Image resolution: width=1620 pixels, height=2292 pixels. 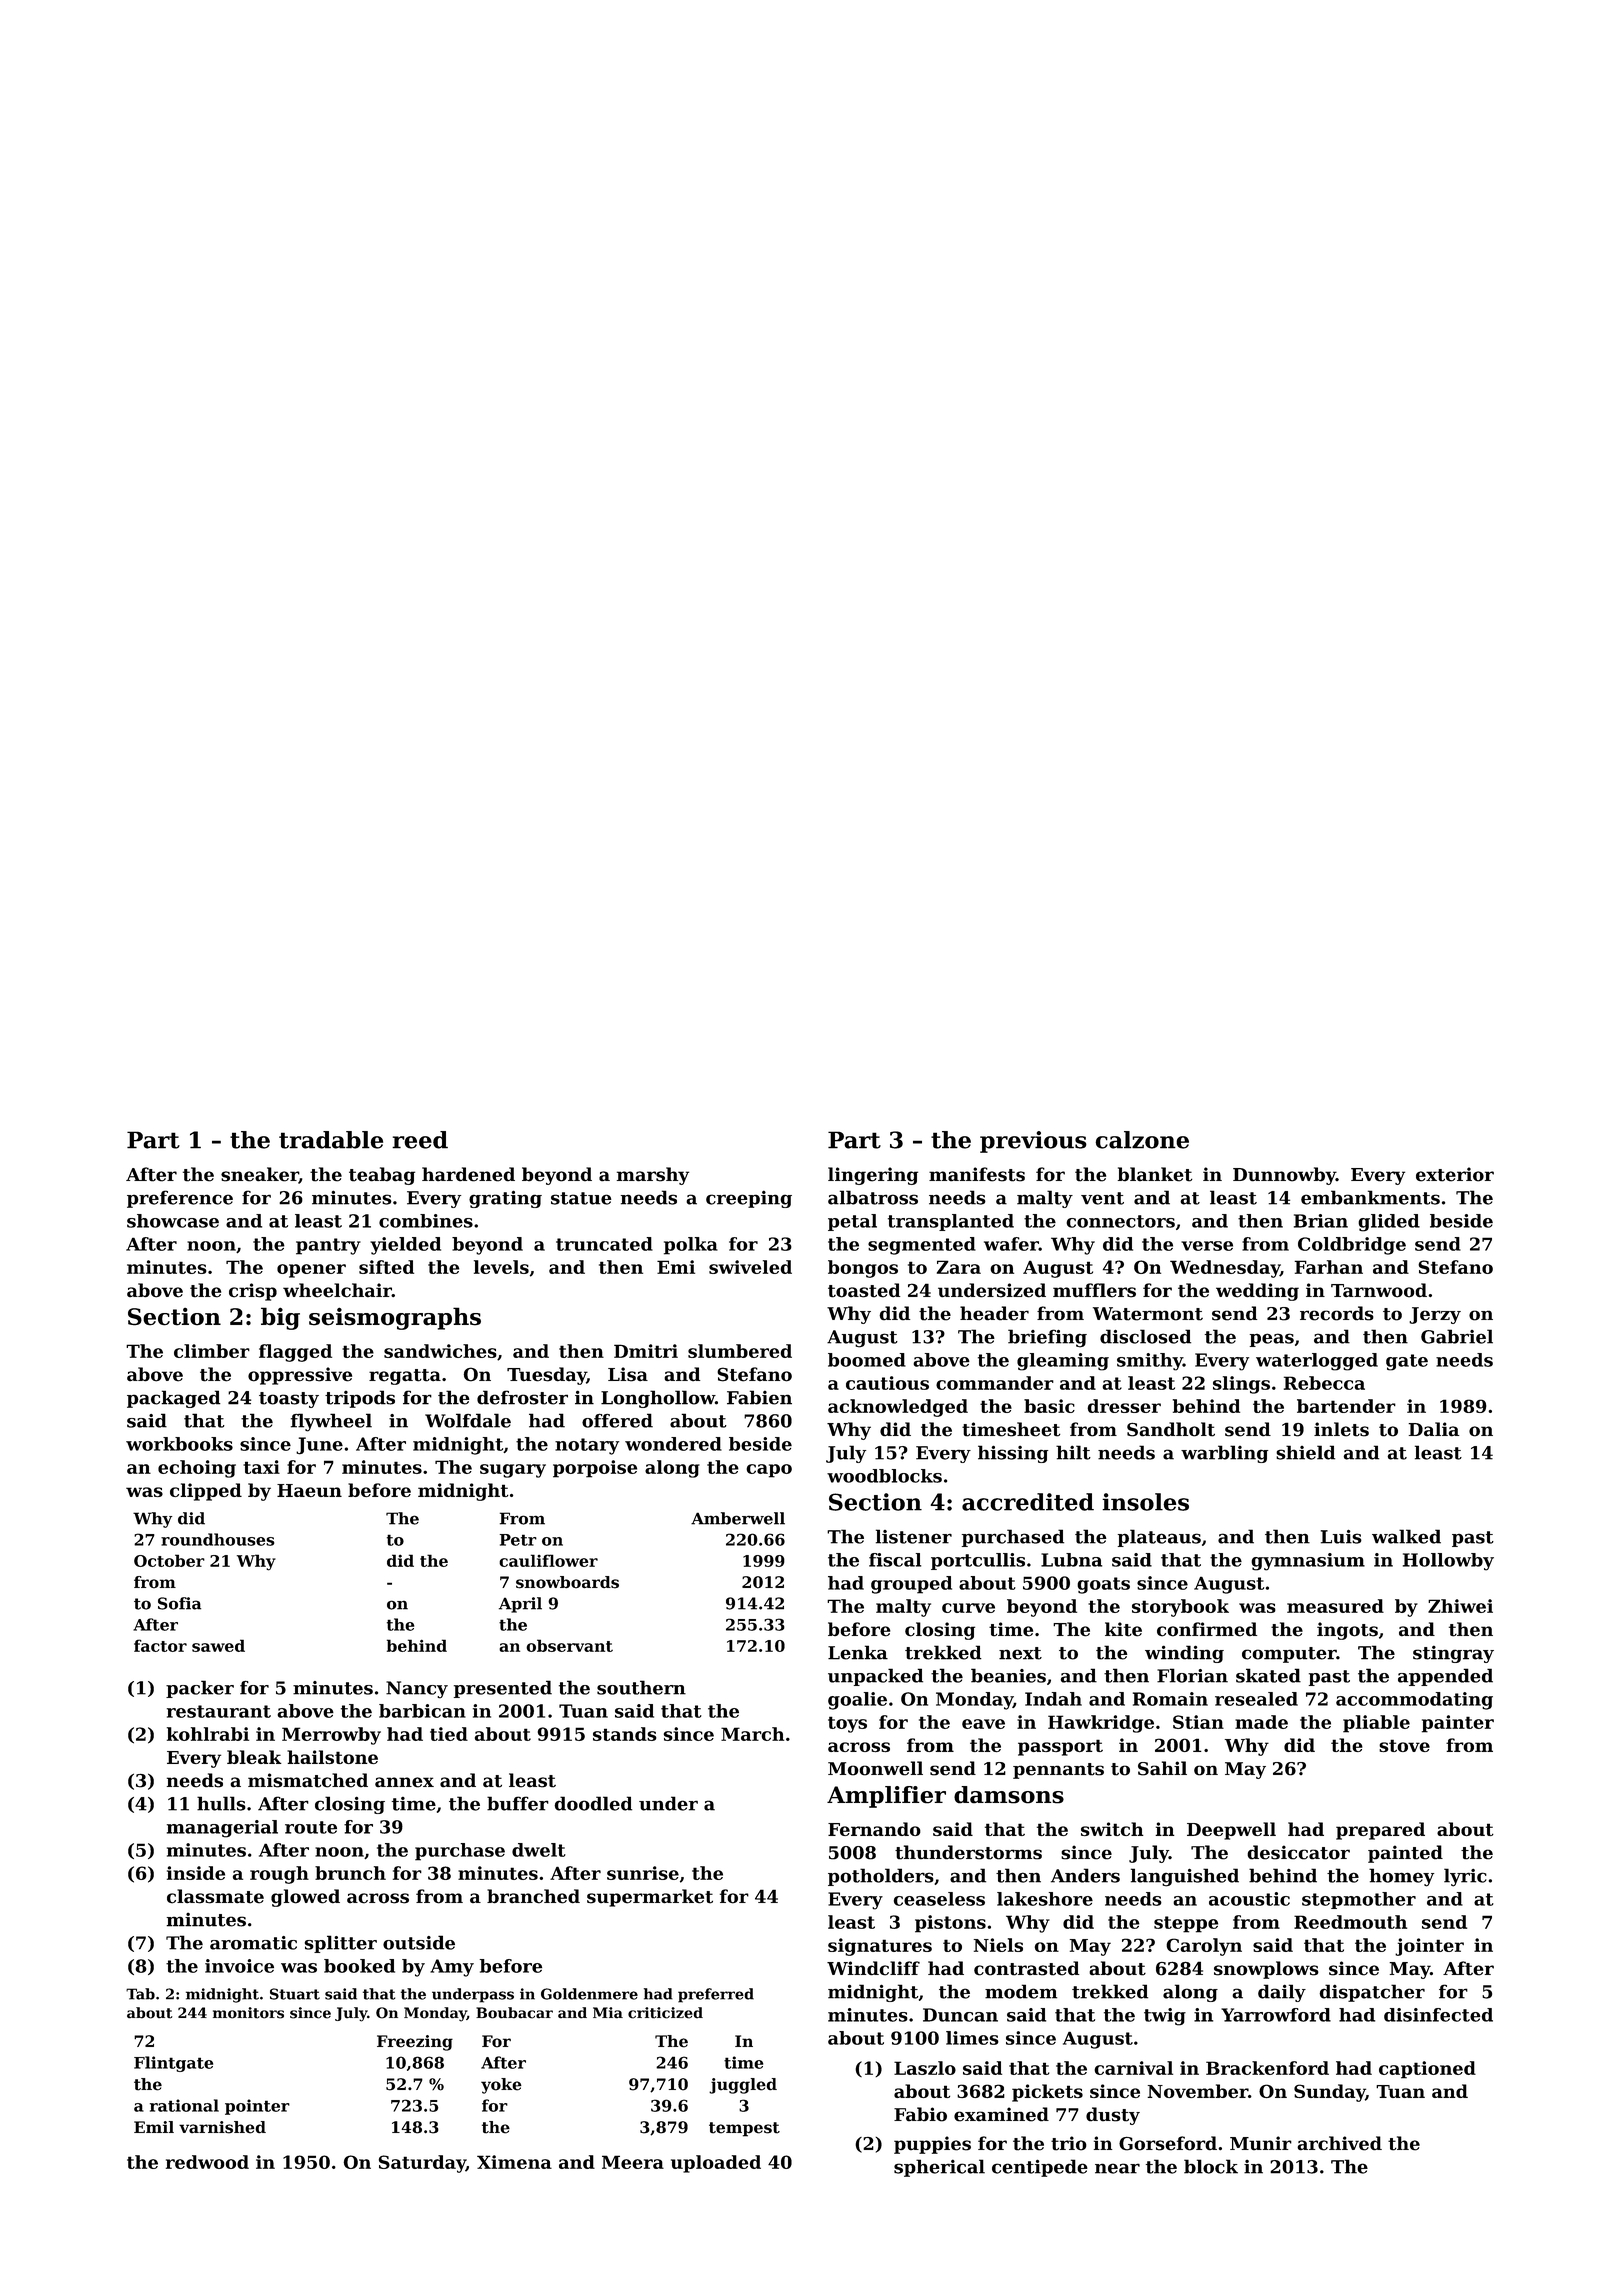 What do you see at coordinates (422, 2164) in the document?
I see `Saturday` at bounding box center [422, 2164].
